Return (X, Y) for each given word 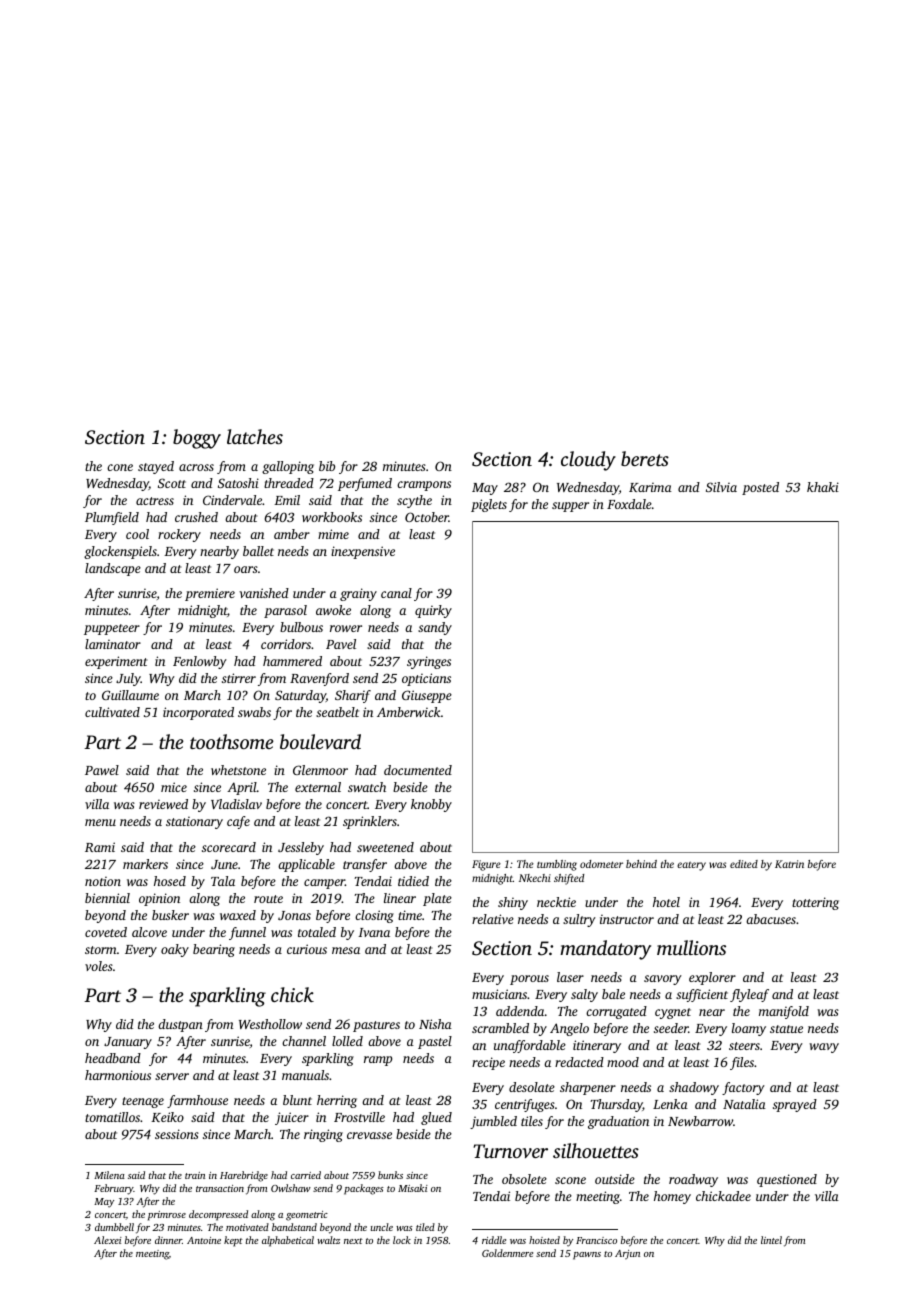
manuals (305, 1075)
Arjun (627, 1254)
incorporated (198, 713)
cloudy (588, 461)
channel (304, 1041)
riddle (494, 1240)
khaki (823, 487)
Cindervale (232, 500)
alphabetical (288, 1241)
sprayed (795, 1105)
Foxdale (629, 504)
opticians (426, 679)
